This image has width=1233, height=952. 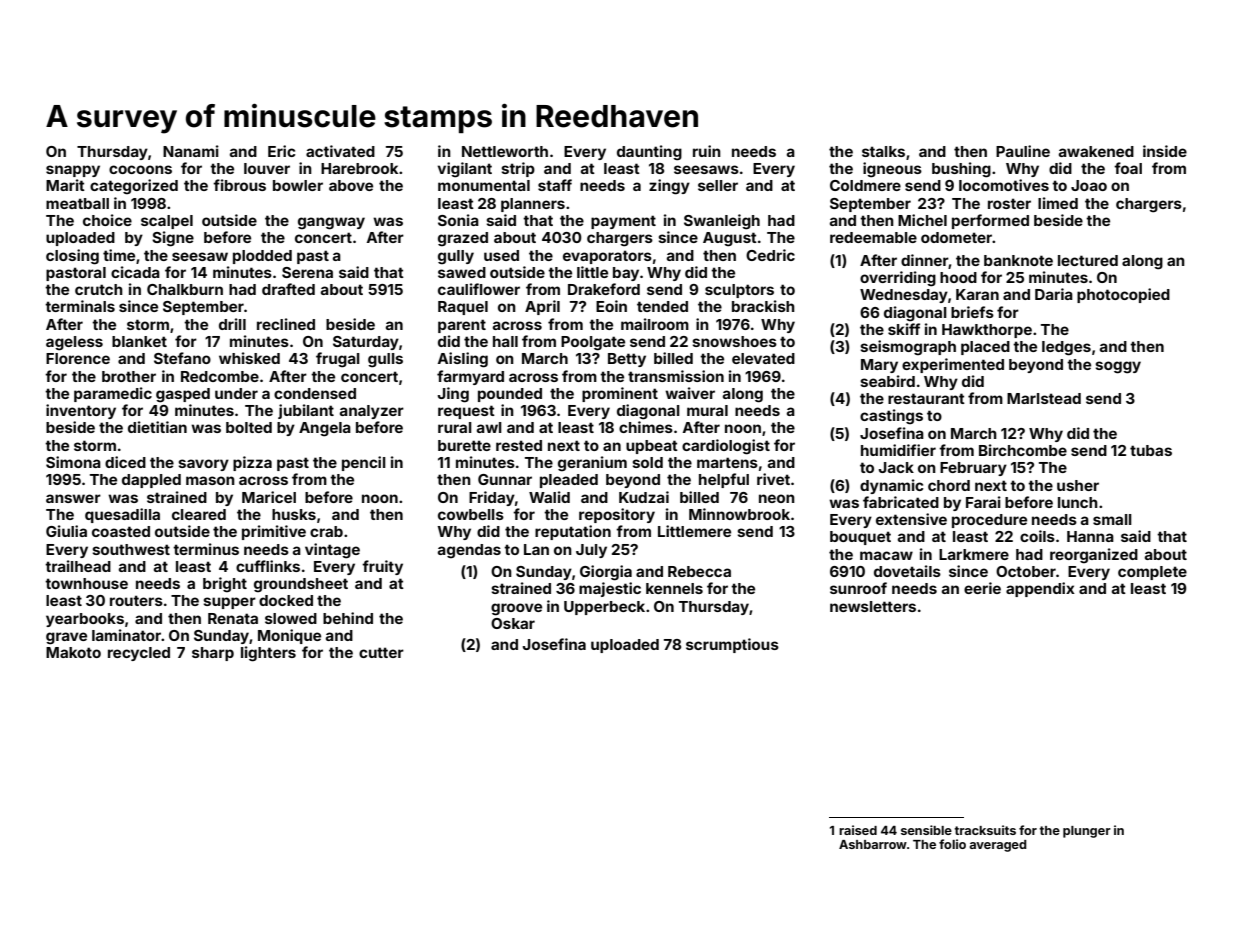 What do you see at coordinates (291, 618) in the image?
I see `slowed` at bounding box center [291, 618].
